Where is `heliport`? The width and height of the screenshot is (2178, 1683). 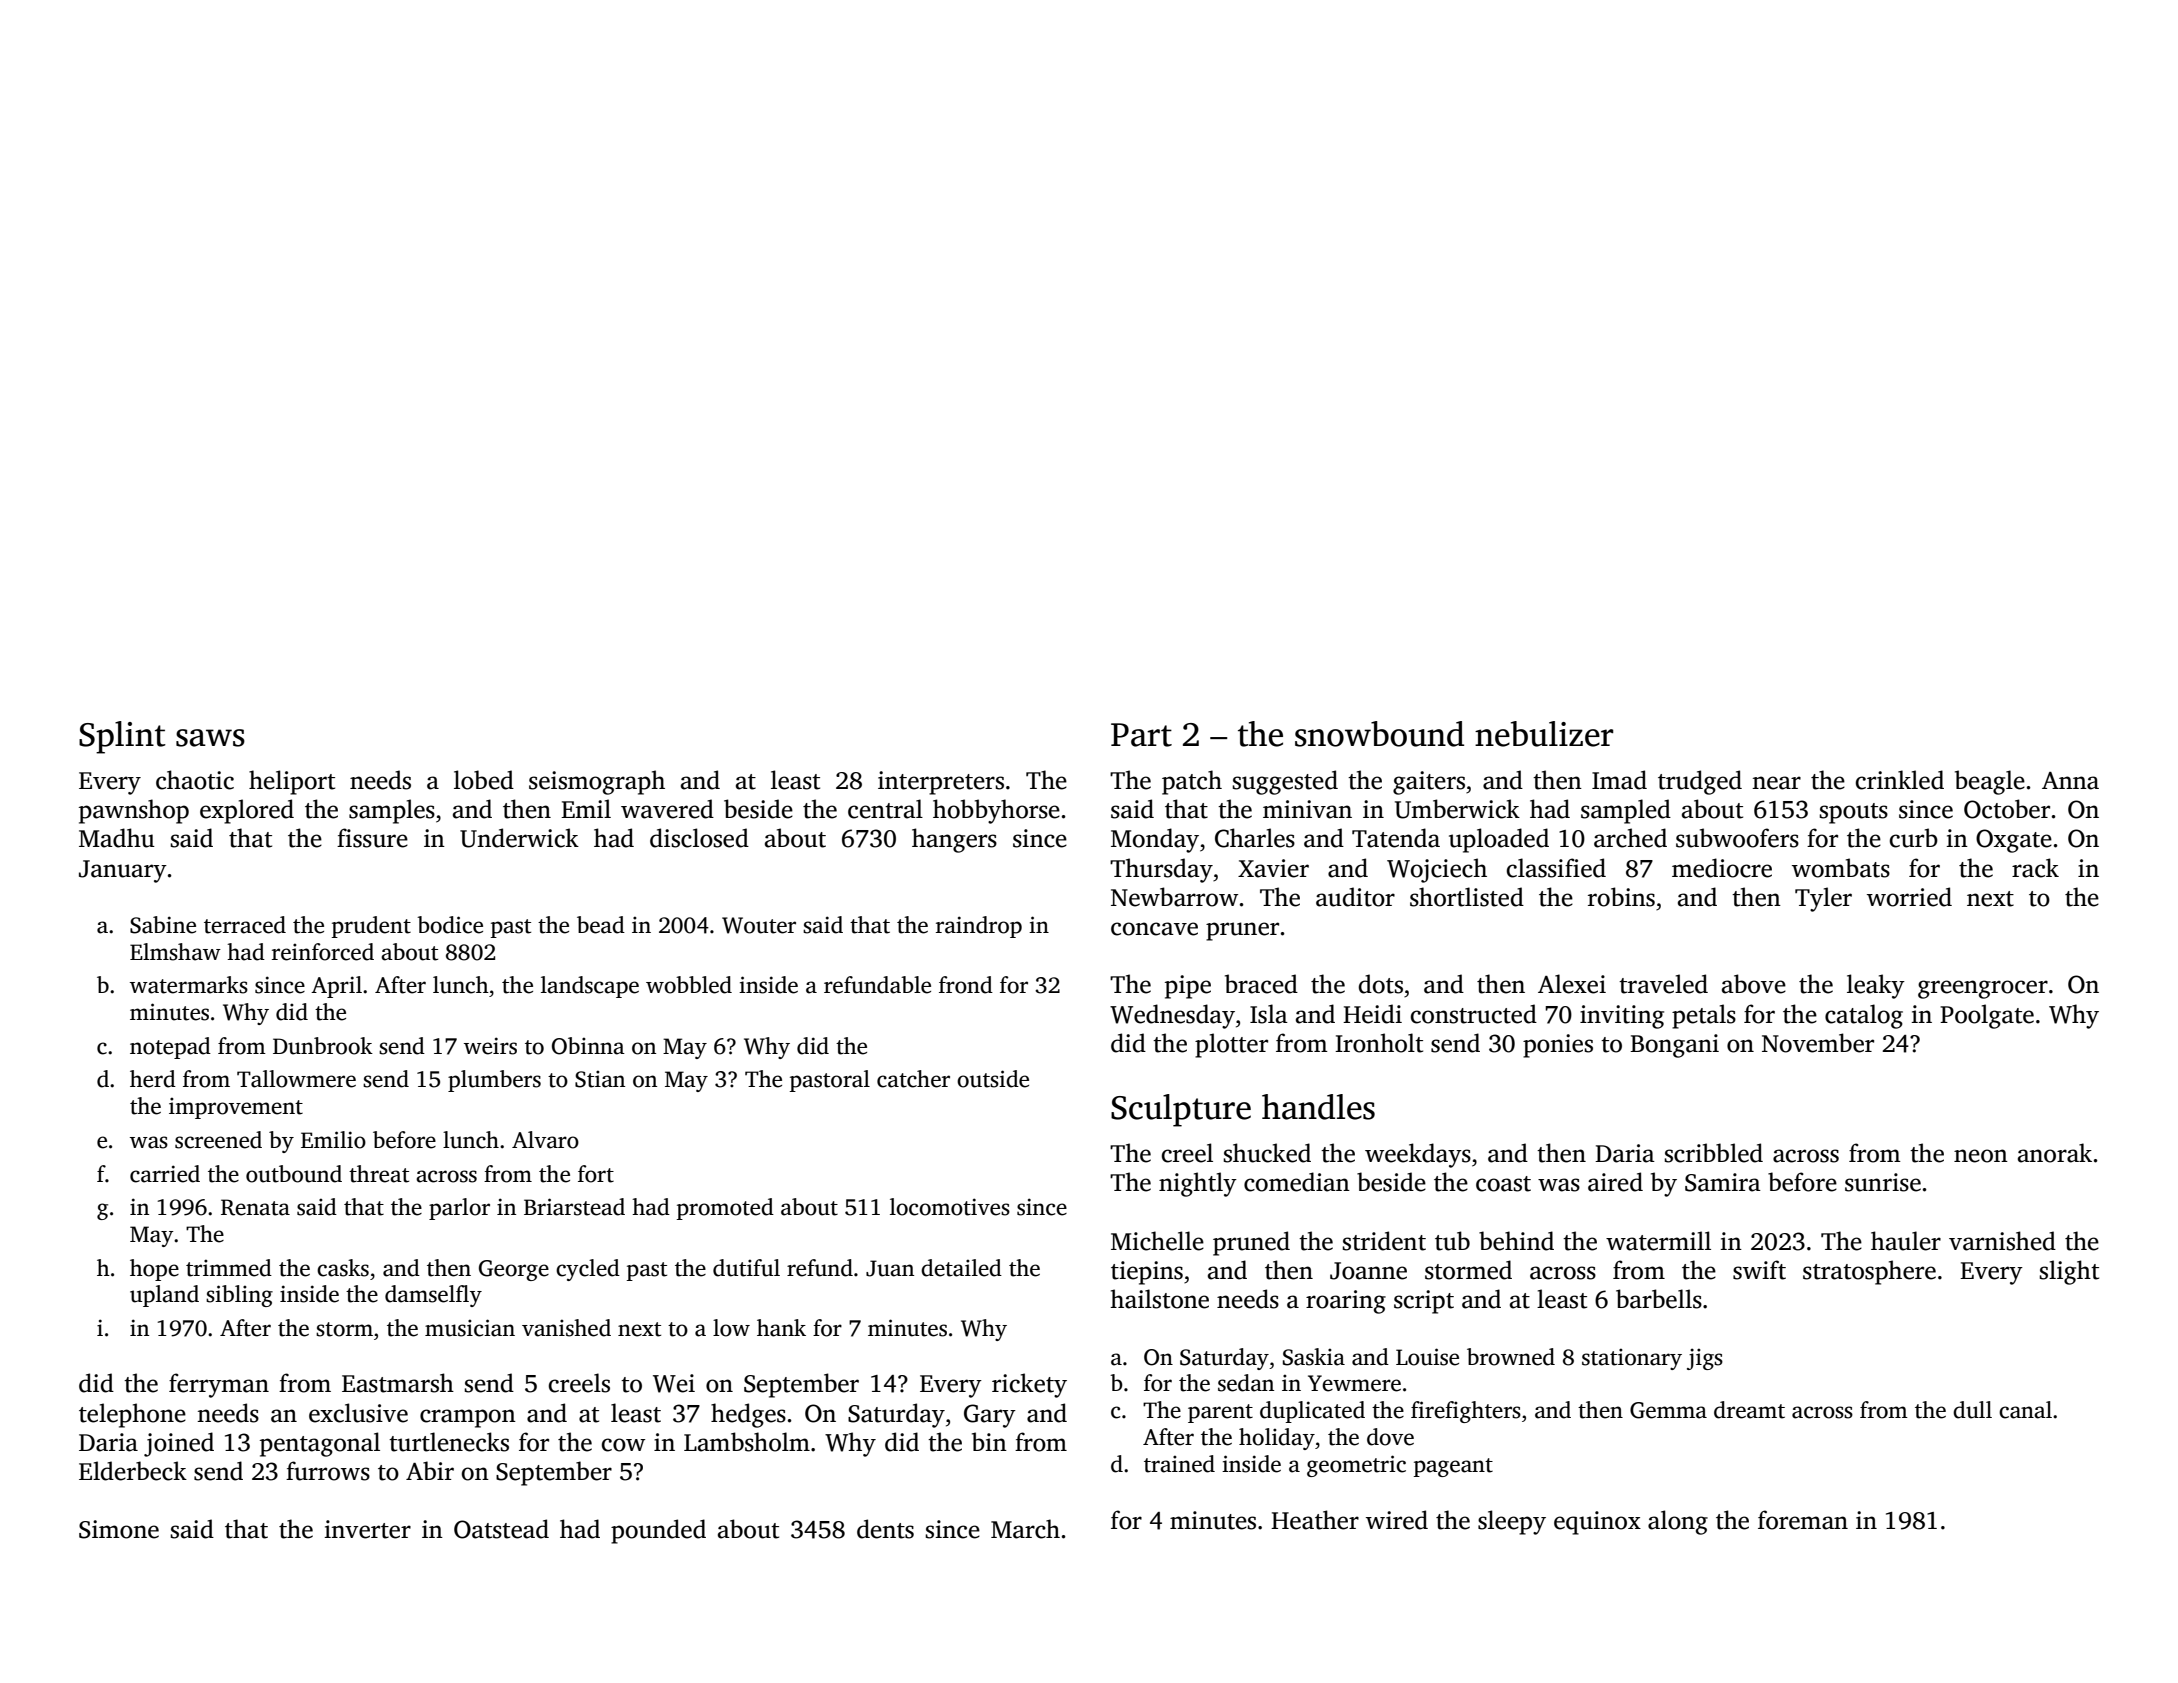
heliport is located at coordinates (292, 782).
